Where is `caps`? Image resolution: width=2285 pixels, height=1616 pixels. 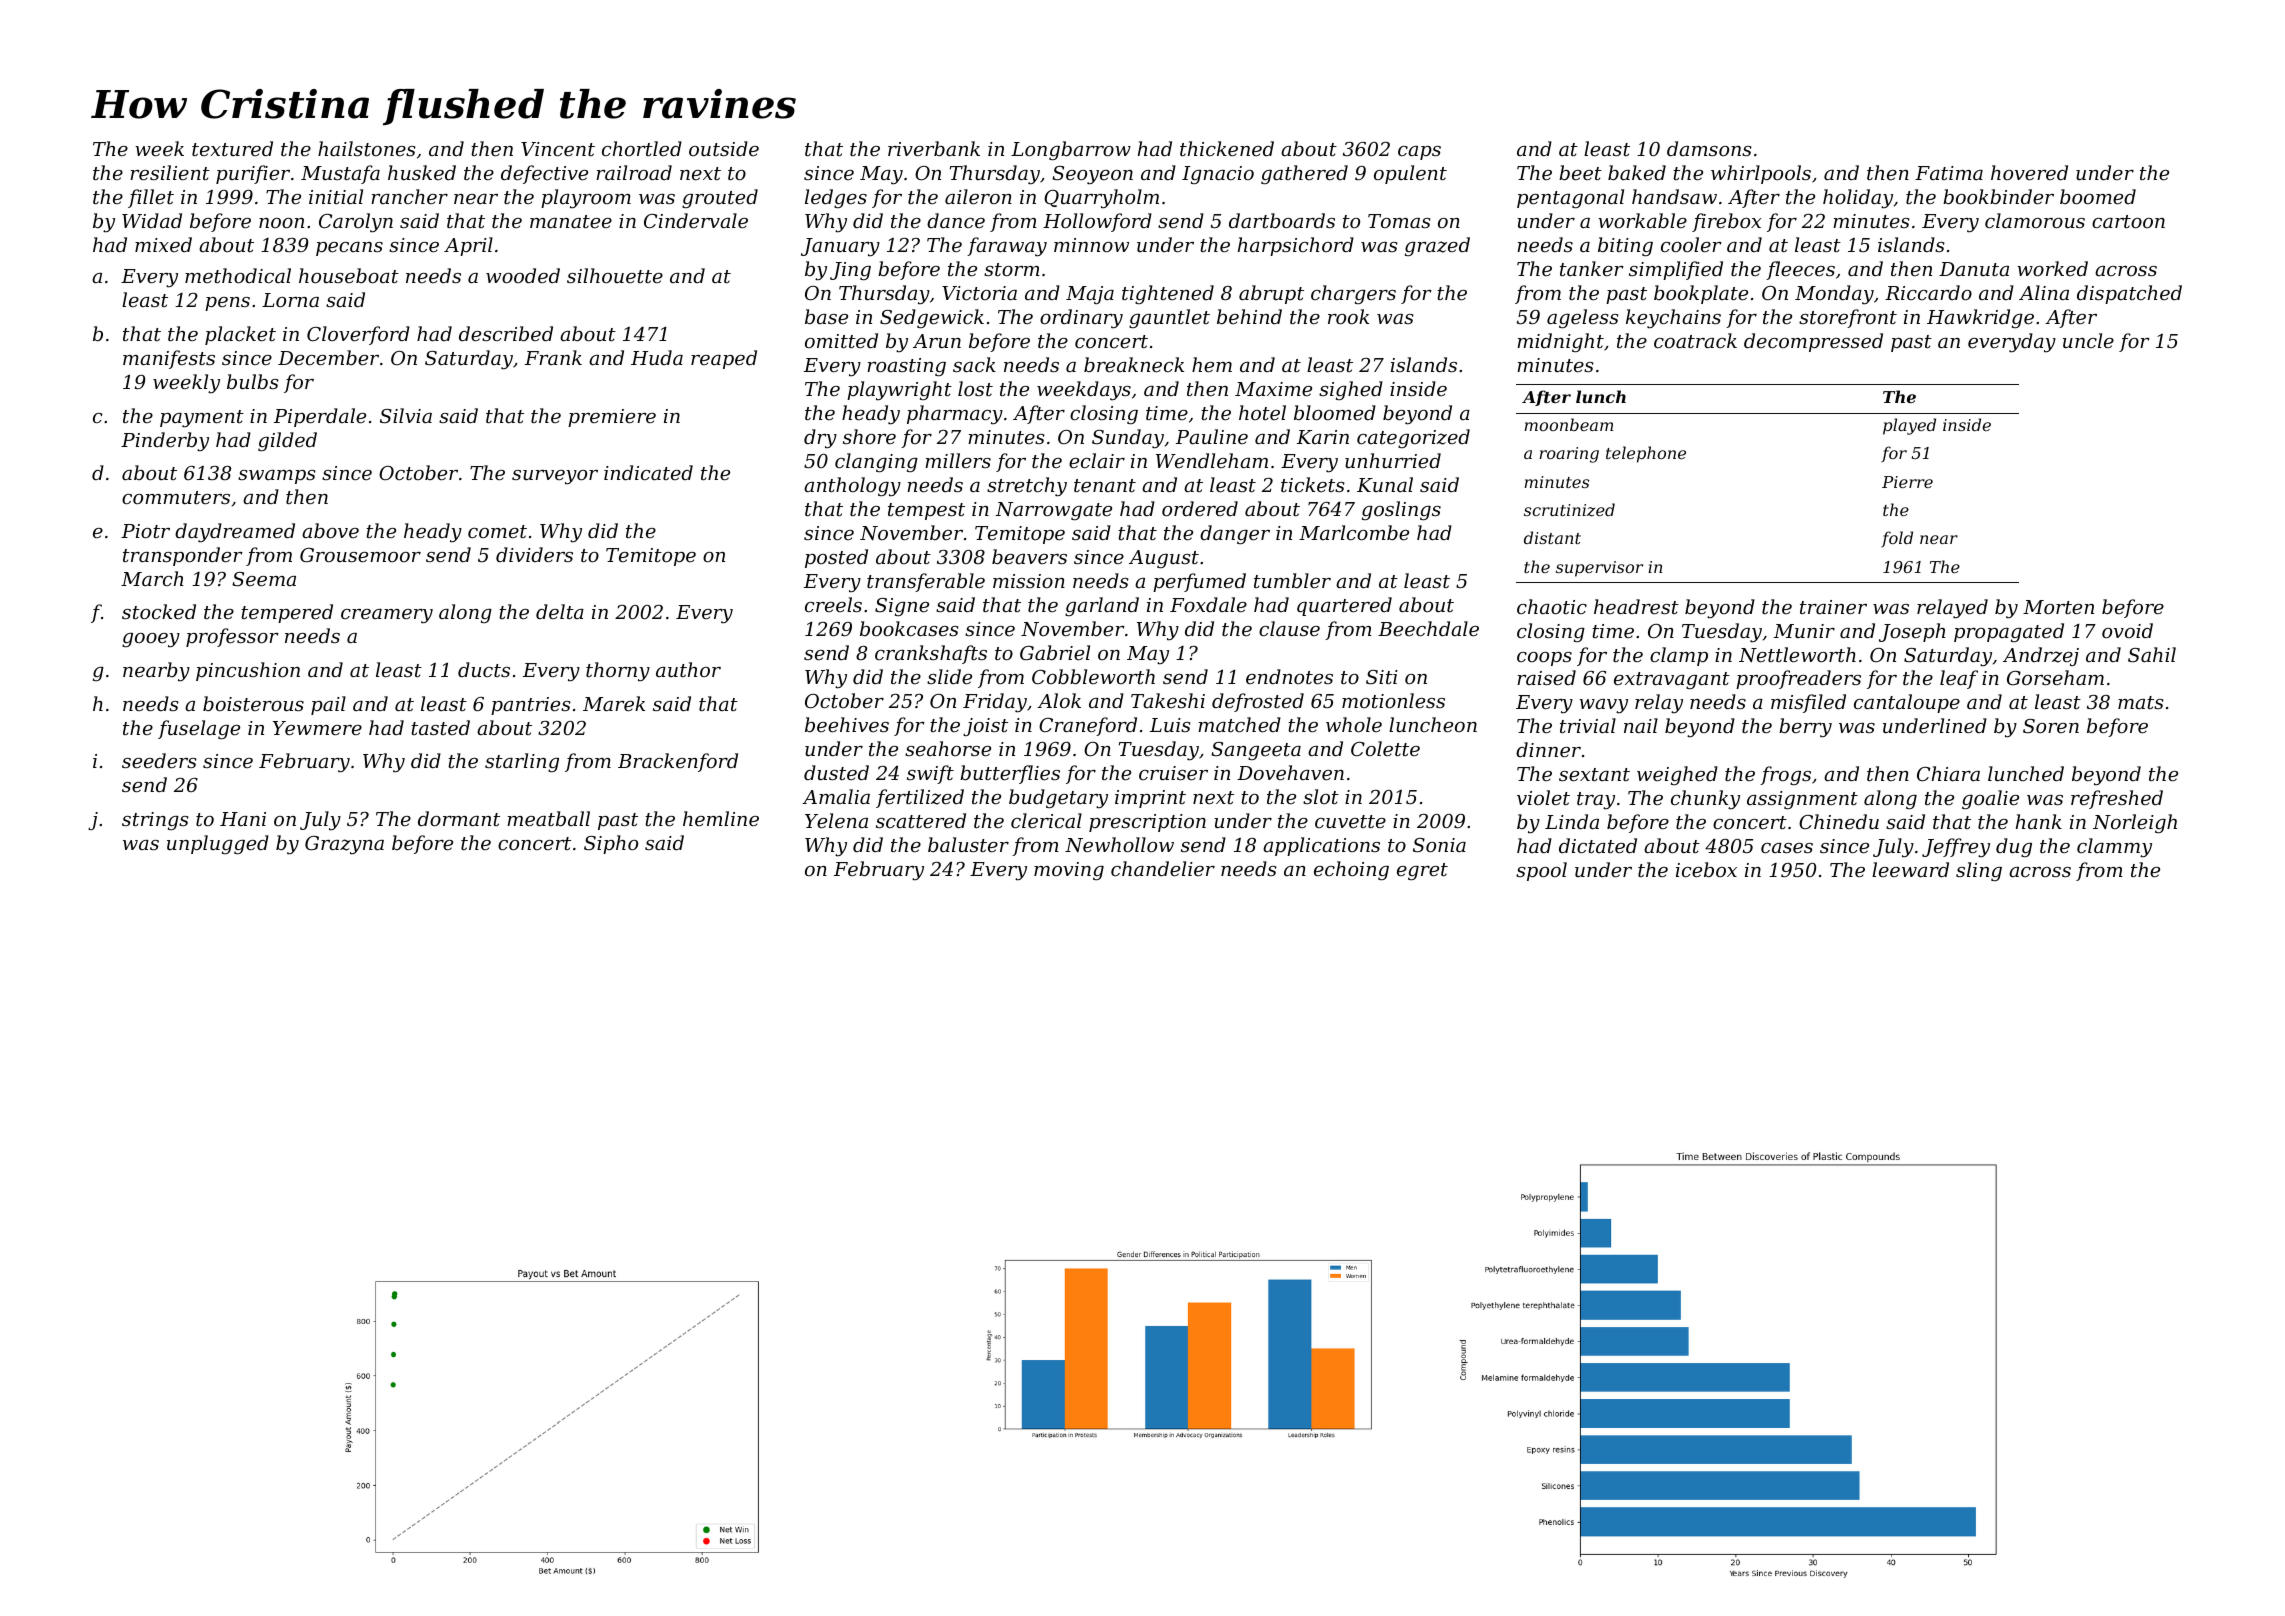 caps is located at coordinates (1419, 153).
